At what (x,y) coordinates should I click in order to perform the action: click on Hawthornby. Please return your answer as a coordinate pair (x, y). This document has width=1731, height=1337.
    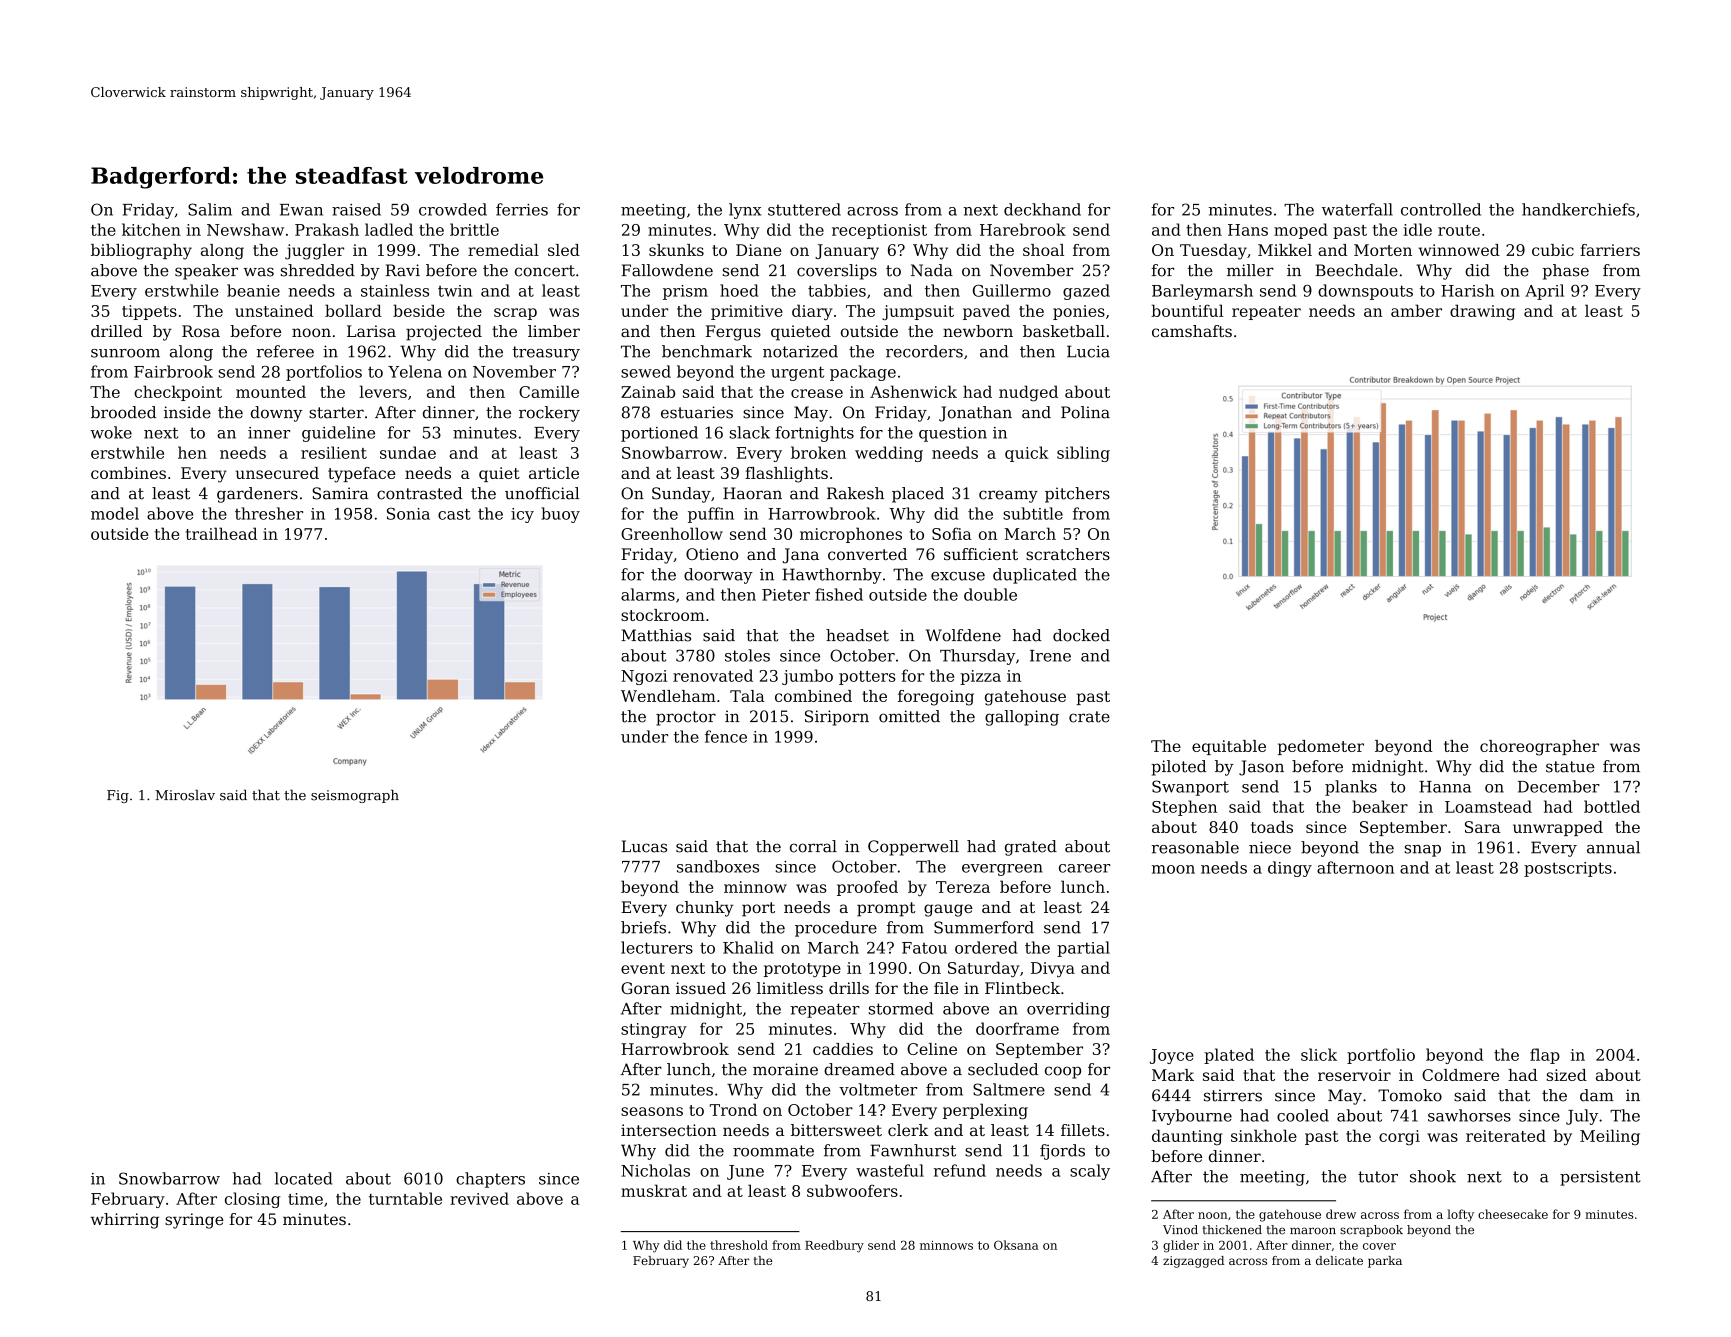
    Looking at the image, I should click on (832, 576).
